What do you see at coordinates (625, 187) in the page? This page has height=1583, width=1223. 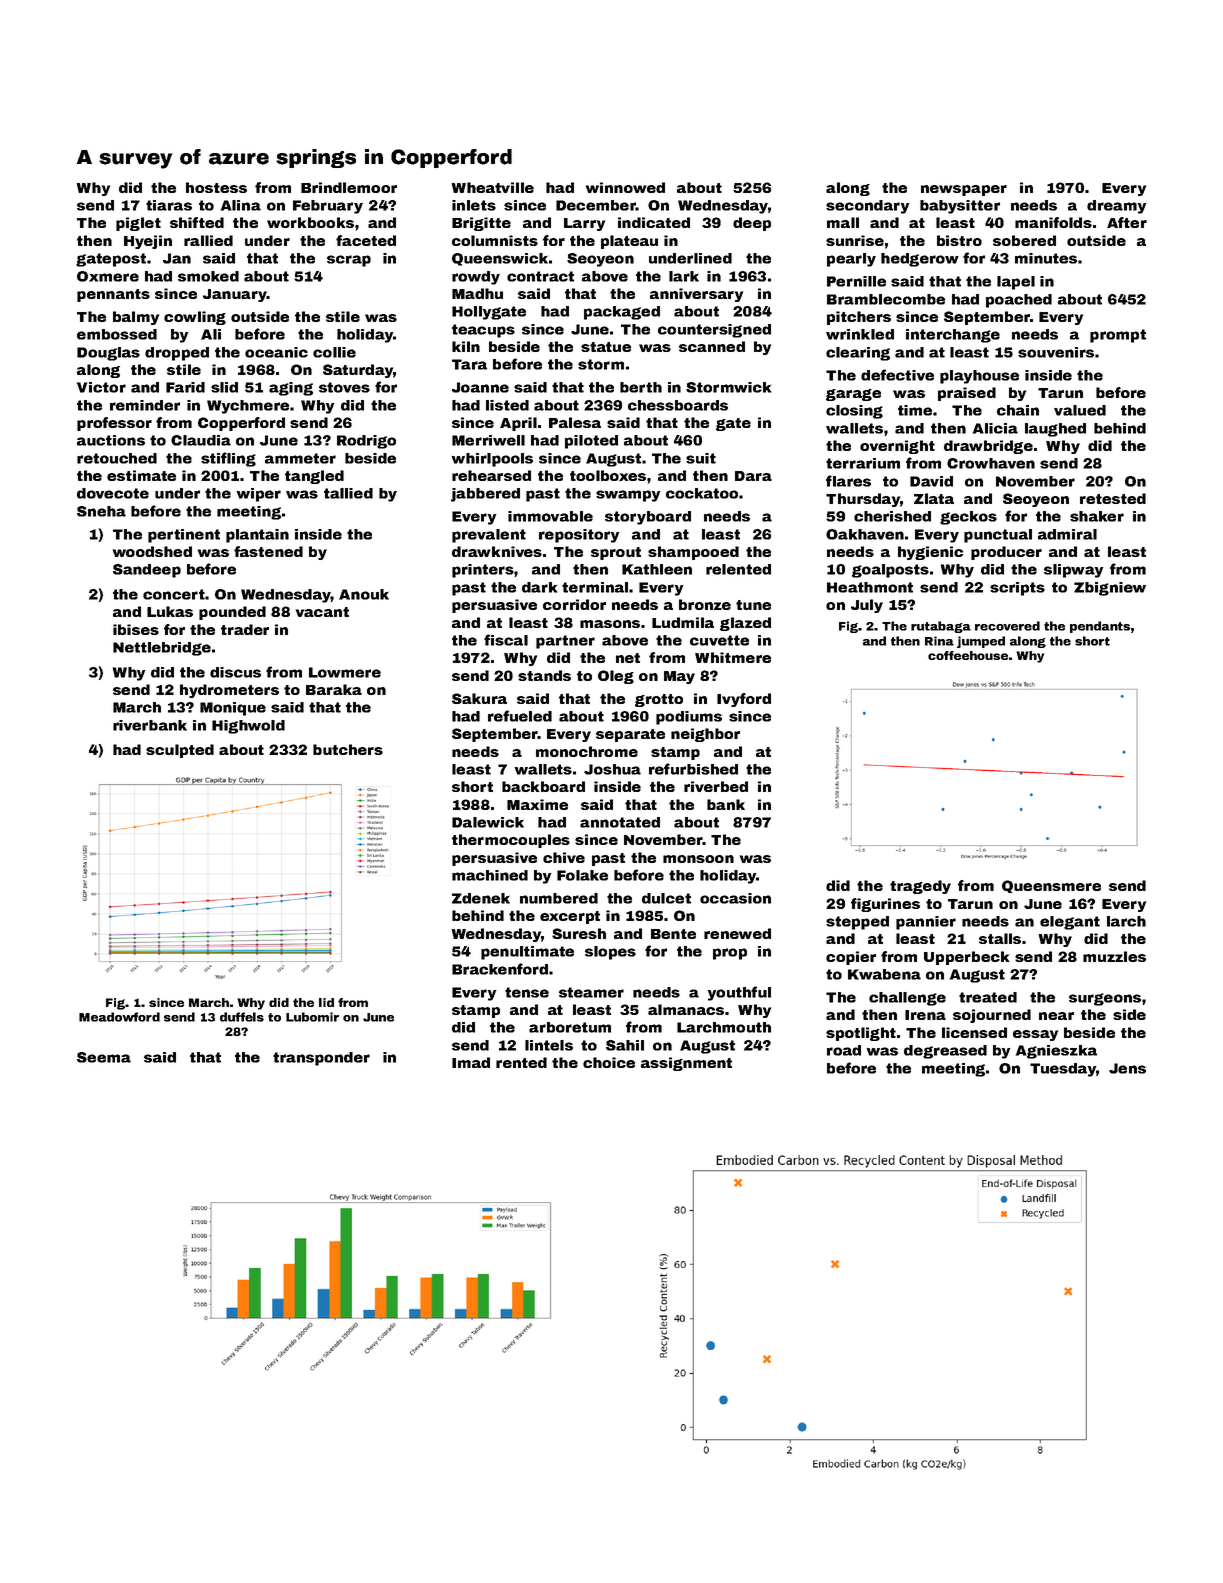 I see `winnowed` at bounding box center [625, 187].
